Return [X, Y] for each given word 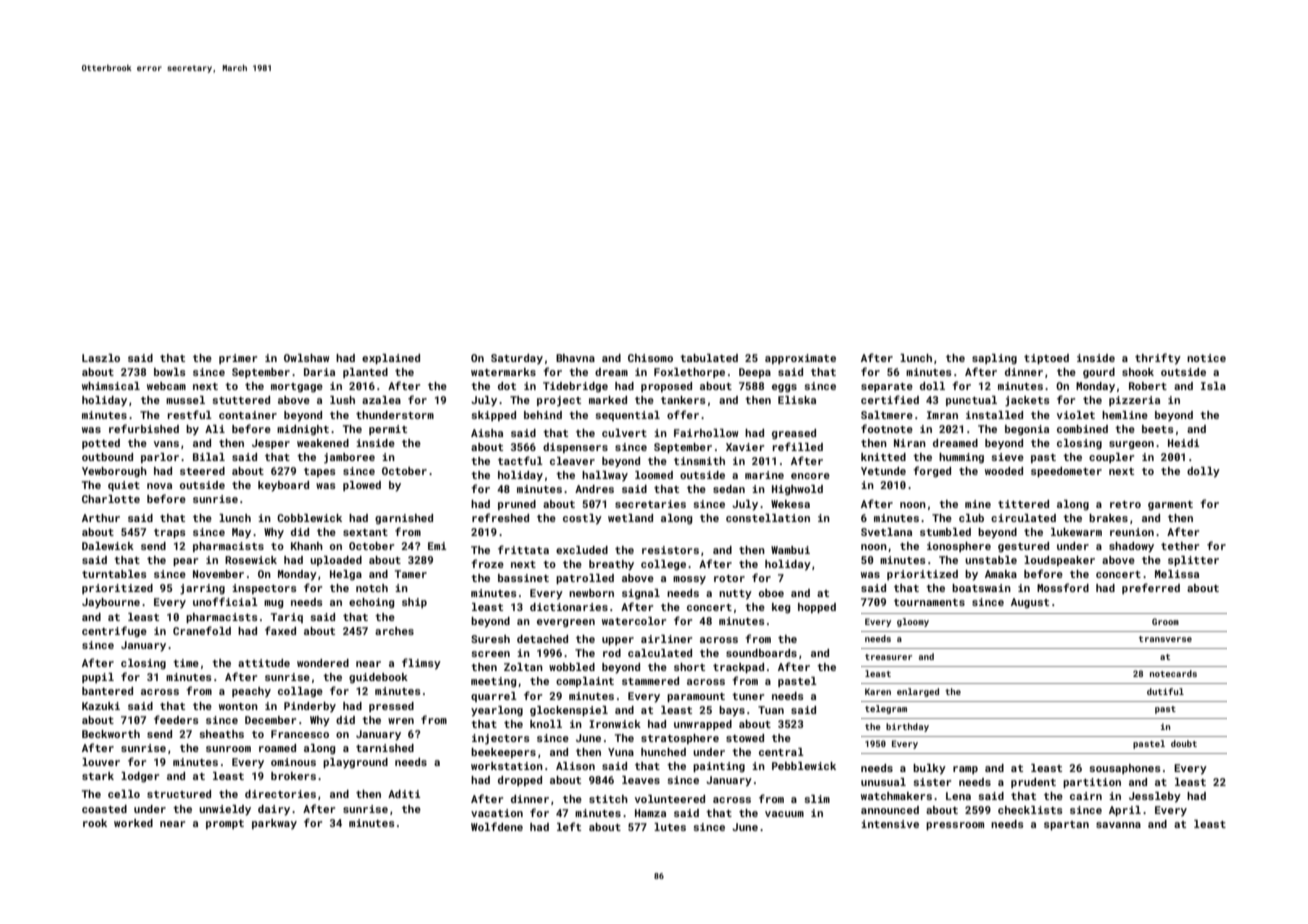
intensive [890, 824]
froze [487, 563]
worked [133, 823]
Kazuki [101, 706]
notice [1206, 358]
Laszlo [101, 358]
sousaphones [1125, 769]
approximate [800, 359]
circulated [1023, 518]
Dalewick [108, 546]
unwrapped [703, 725]
